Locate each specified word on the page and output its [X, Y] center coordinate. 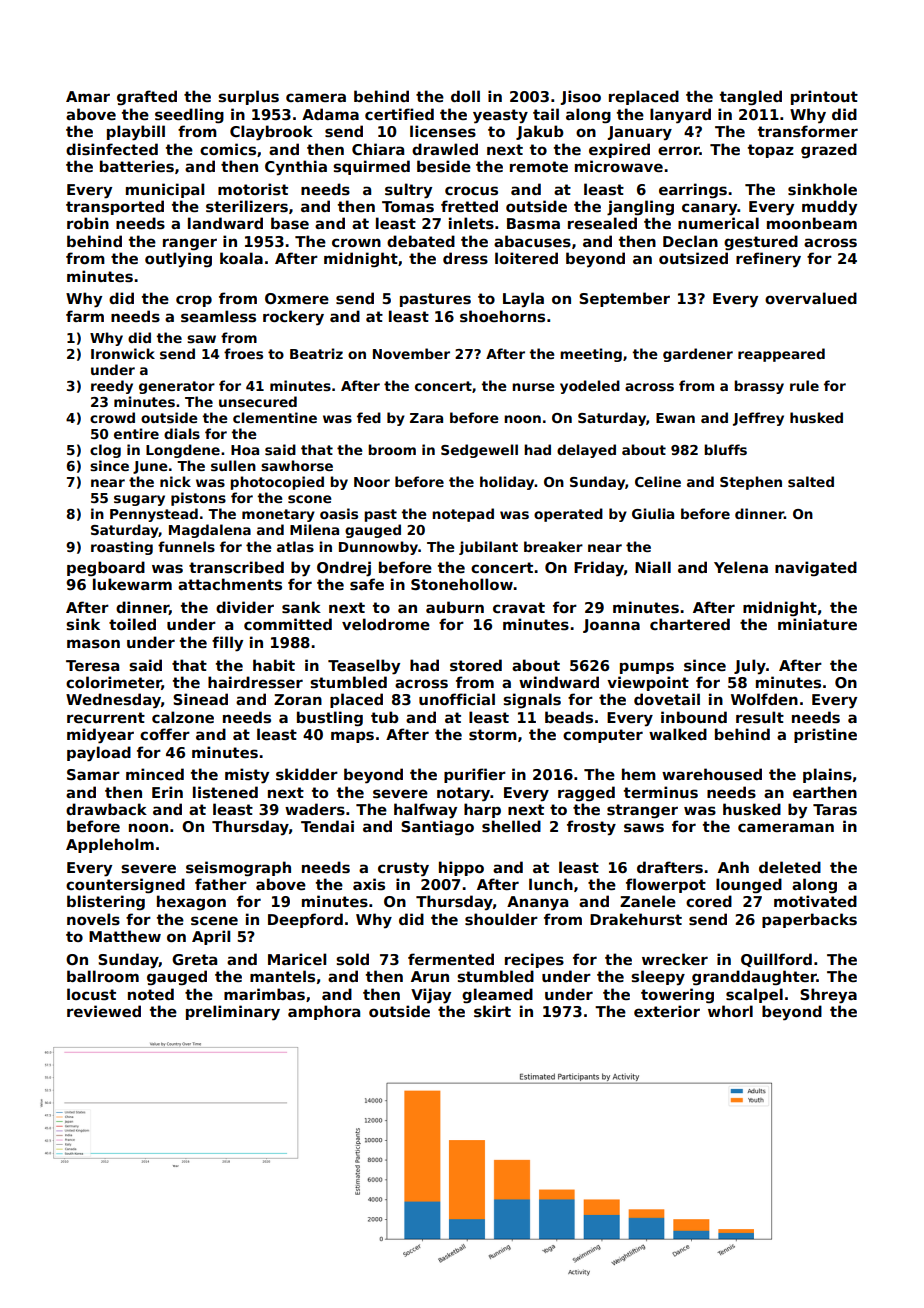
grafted [147, 97]
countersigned [125, 885]
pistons [198, 499]
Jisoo [580, 97]
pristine [825, 735]
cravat [519, 607]
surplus [248, 97]
